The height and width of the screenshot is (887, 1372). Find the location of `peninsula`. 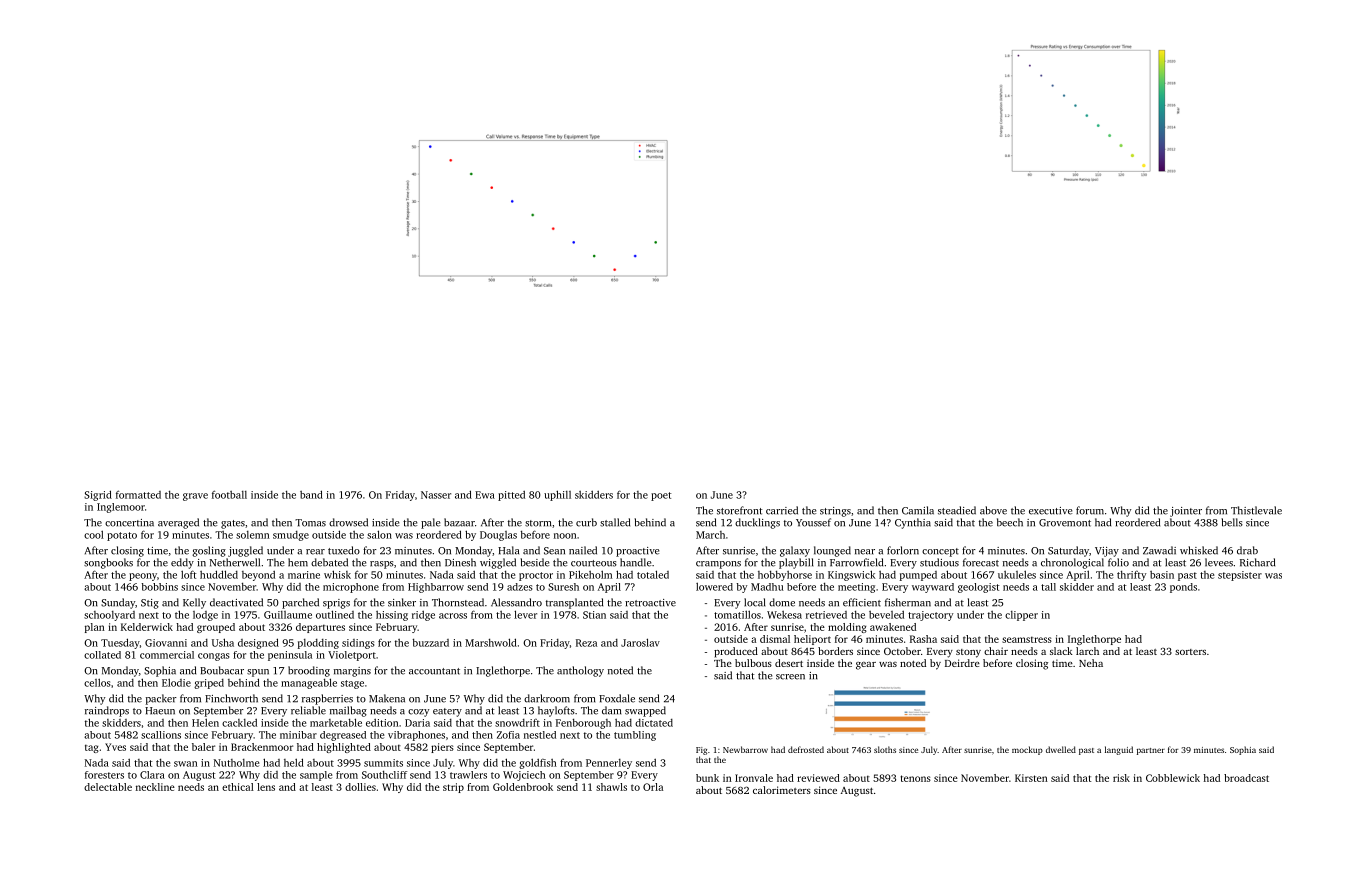

peninsula is located at coordinates (290, 656).
